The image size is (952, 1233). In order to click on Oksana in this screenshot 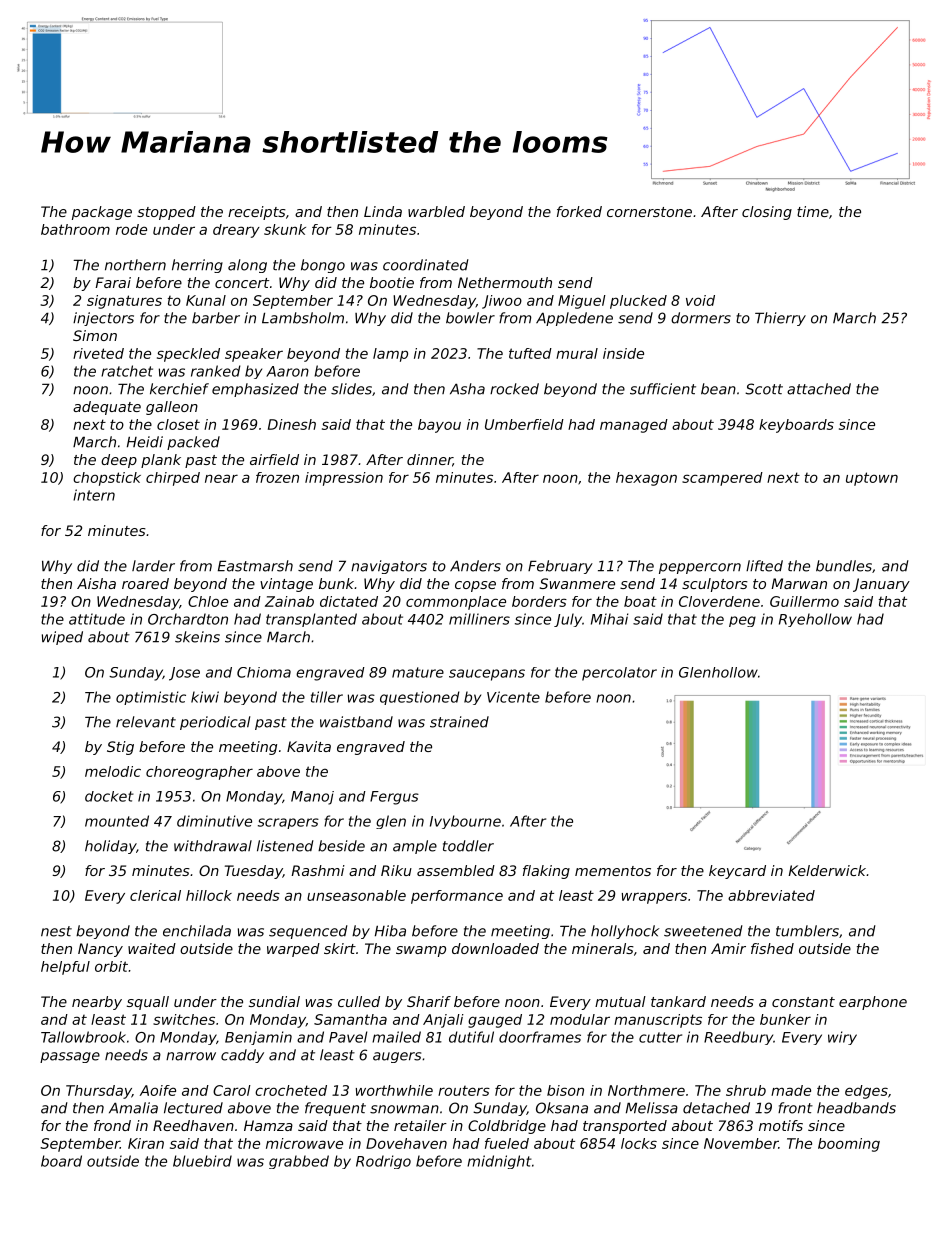, I will do `click(562, 1108)`.
